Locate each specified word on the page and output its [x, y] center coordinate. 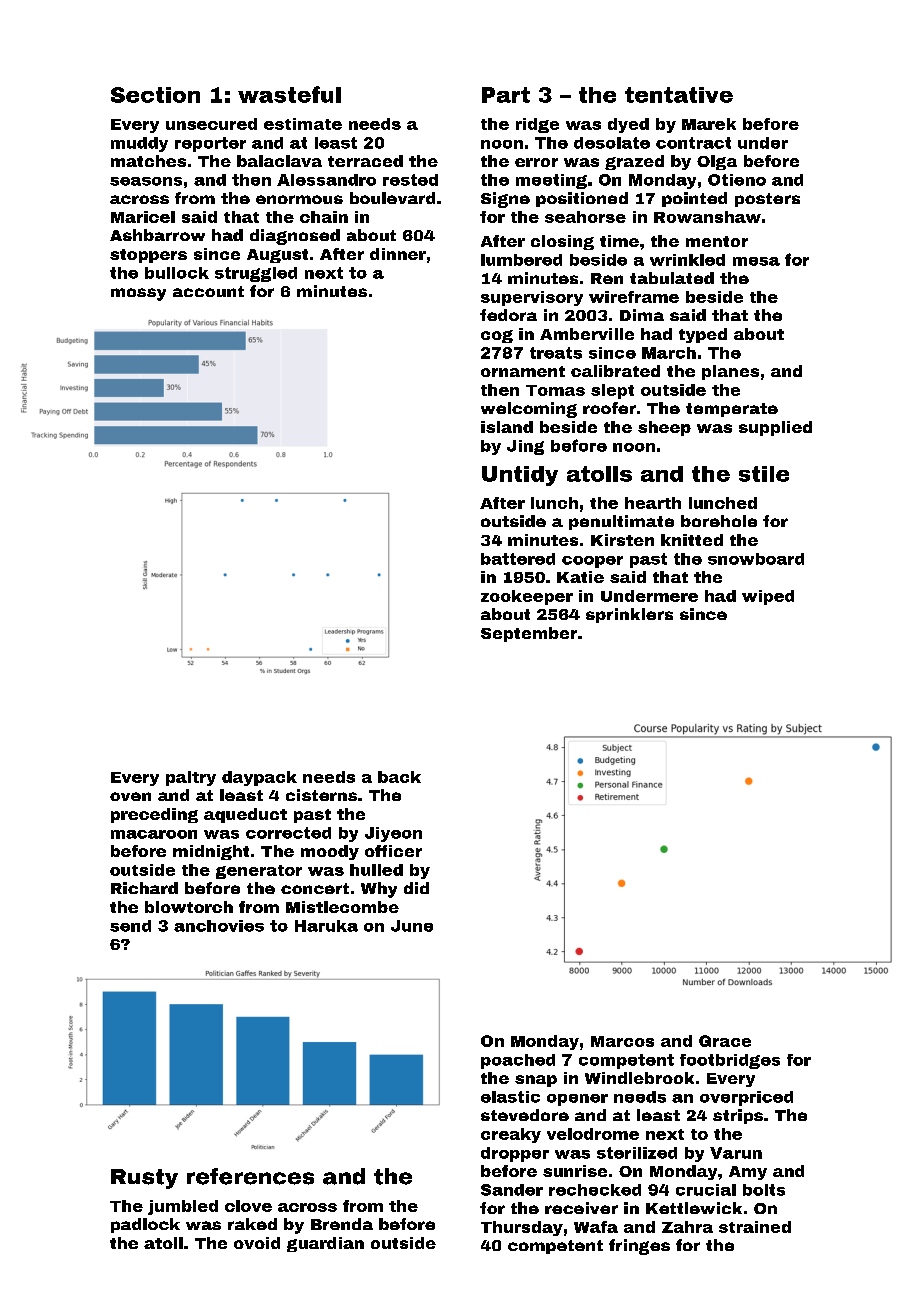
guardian [325, 1244]
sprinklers [629, 615]
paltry [191, 778]
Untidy [520, 476]
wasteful [289, 94]
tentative [679, 95]
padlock [145, 1225]
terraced [365, 161]
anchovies [219, 926]
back [399, 777]
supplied [775, 428]
